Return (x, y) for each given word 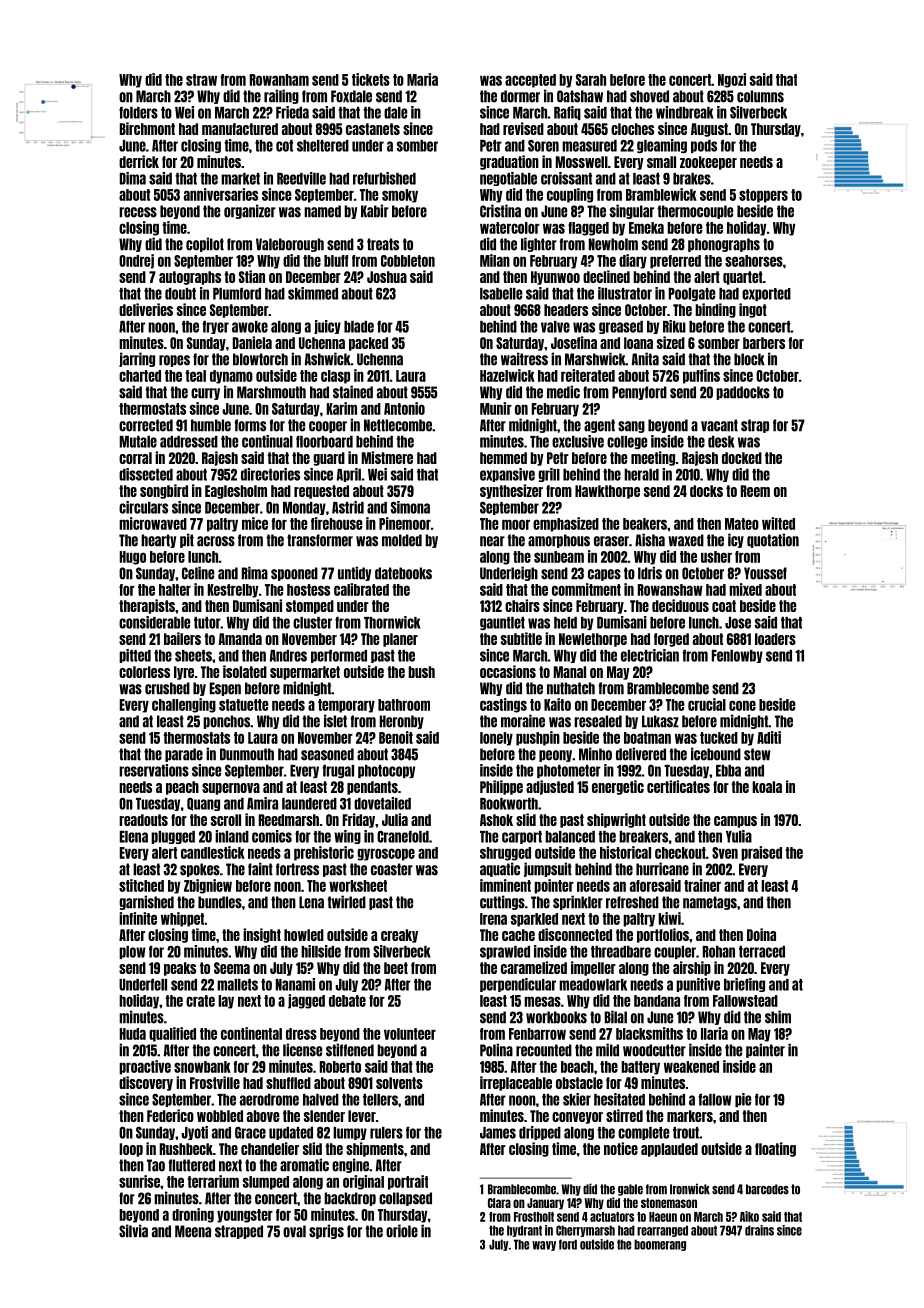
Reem (755, 491)
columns (760, 96)
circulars (143, 507)
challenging (184, 705)
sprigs (326, 1231)
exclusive (578, 441)
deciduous (680, 605)
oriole (402, 1231)
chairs (522, 605)
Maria (422, 79)
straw (201, 80)
